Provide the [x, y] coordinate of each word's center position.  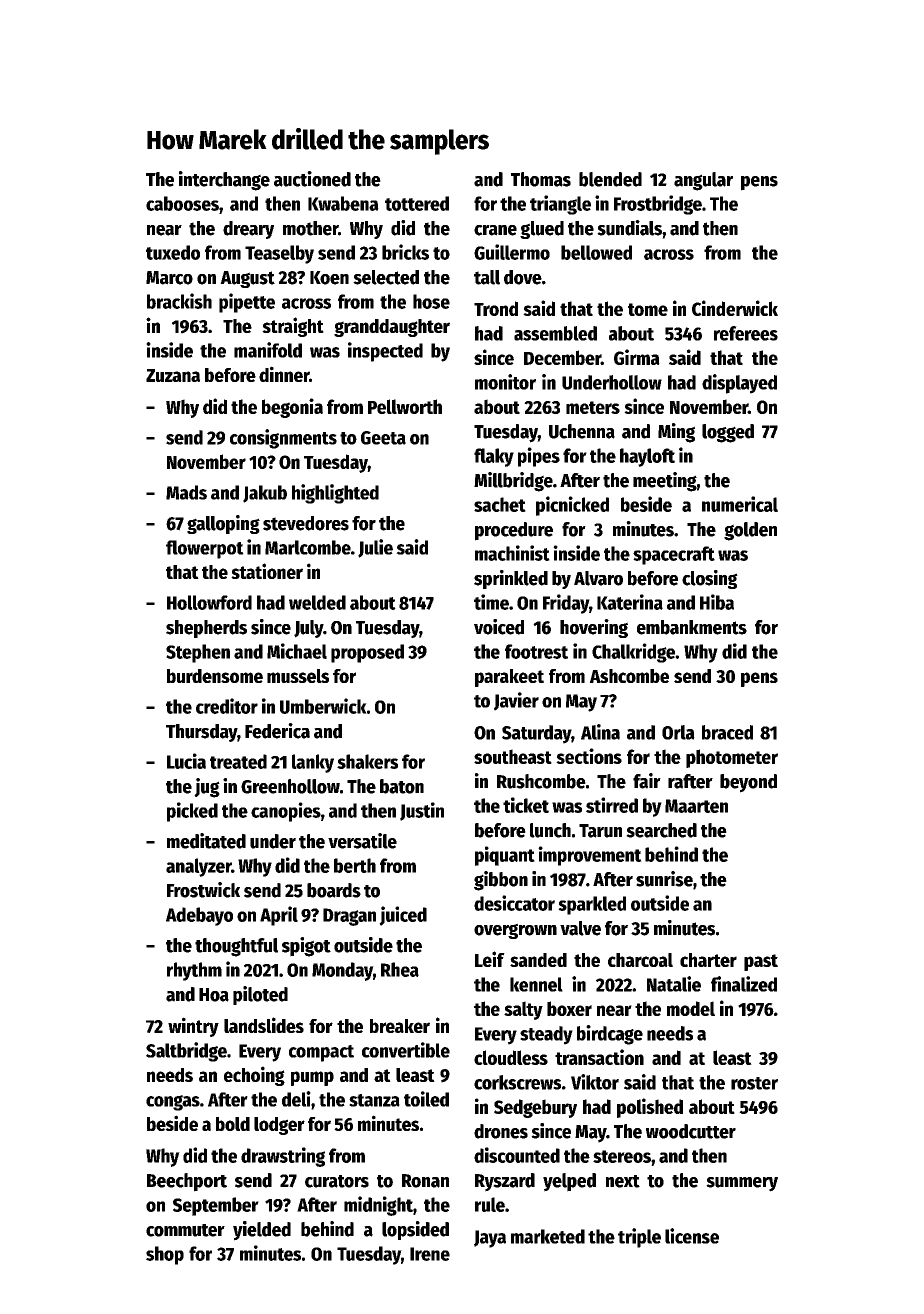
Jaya [490, 1239]
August [247, 279]
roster [754, 1083]
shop [165, 1255]
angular [703, 181]
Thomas [541, 179]
